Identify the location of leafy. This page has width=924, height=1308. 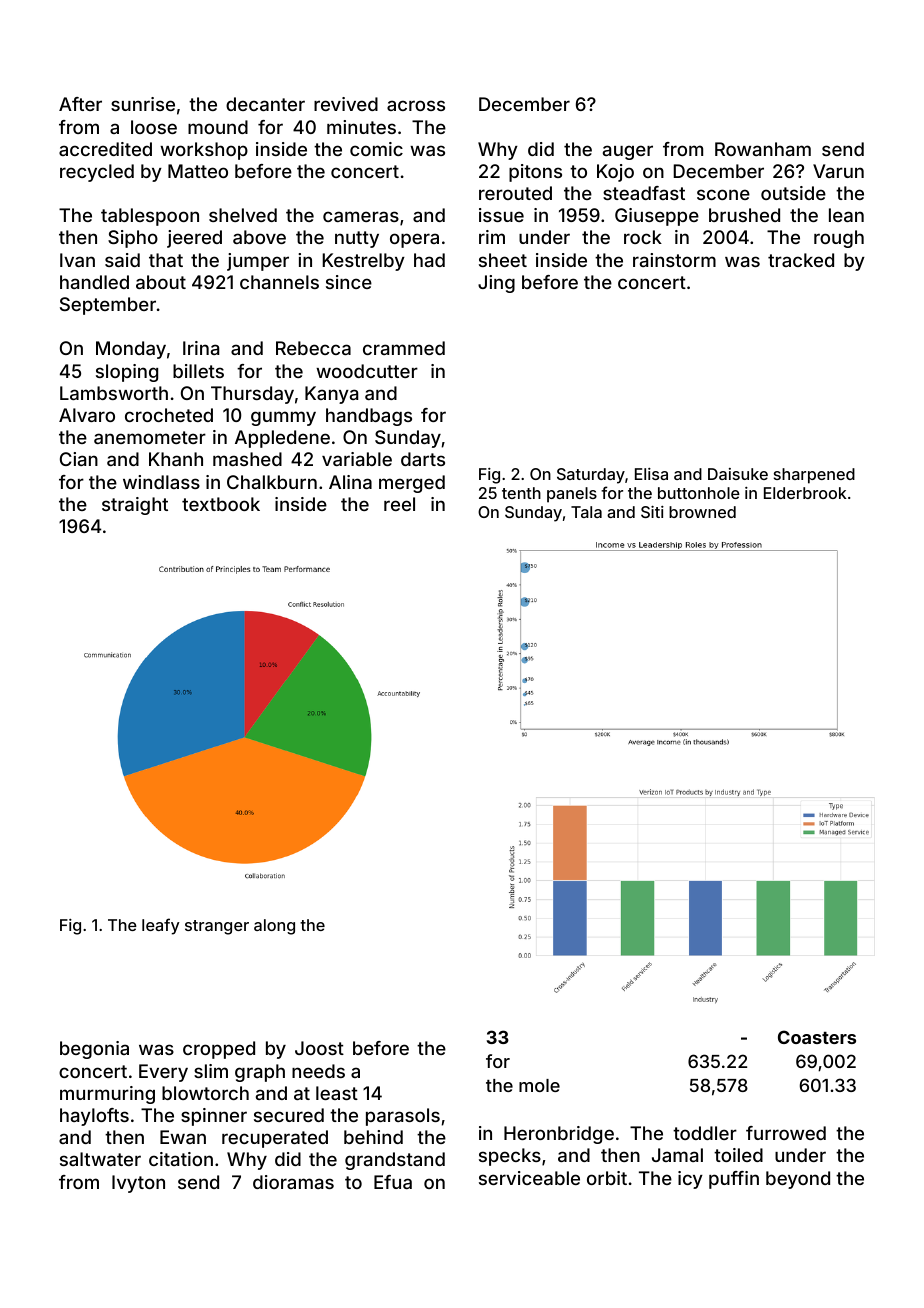
(160, 926).
